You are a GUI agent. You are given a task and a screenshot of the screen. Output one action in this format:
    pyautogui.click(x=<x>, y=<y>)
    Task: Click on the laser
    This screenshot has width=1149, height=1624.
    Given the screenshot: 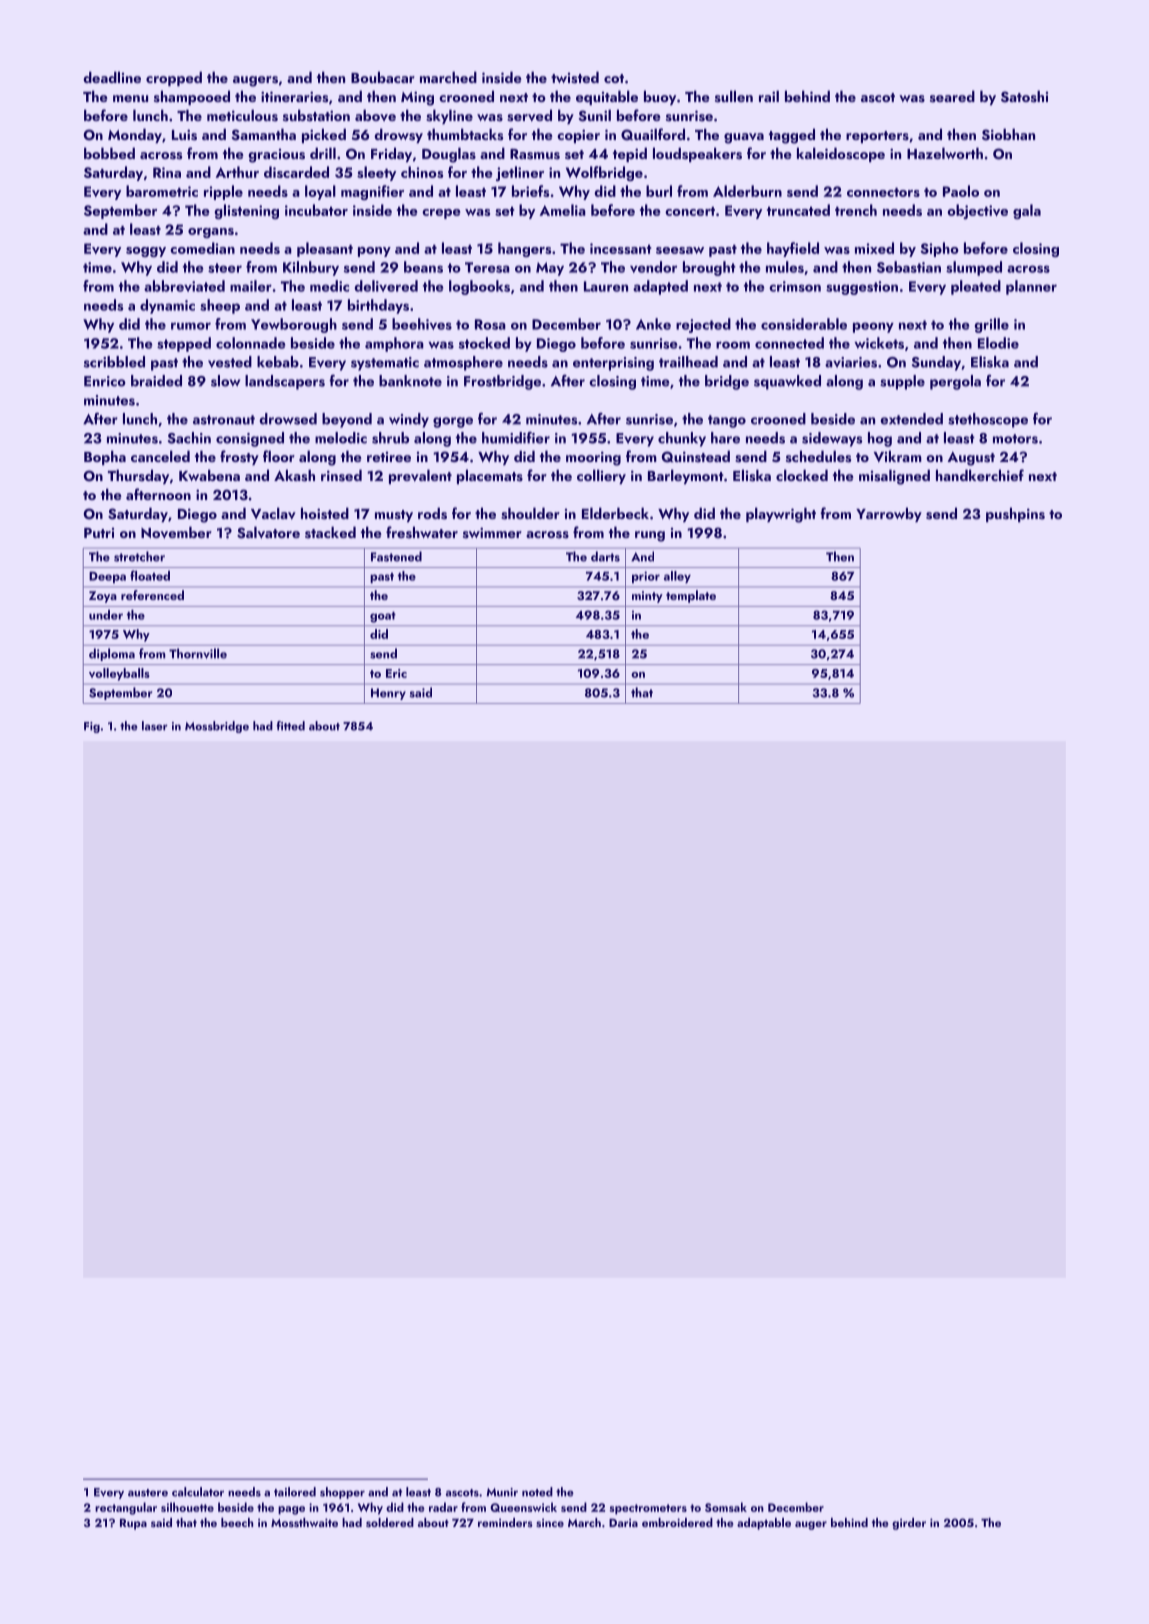 What is the action you would take?
    pyautogui.click(x=155, y=726)
